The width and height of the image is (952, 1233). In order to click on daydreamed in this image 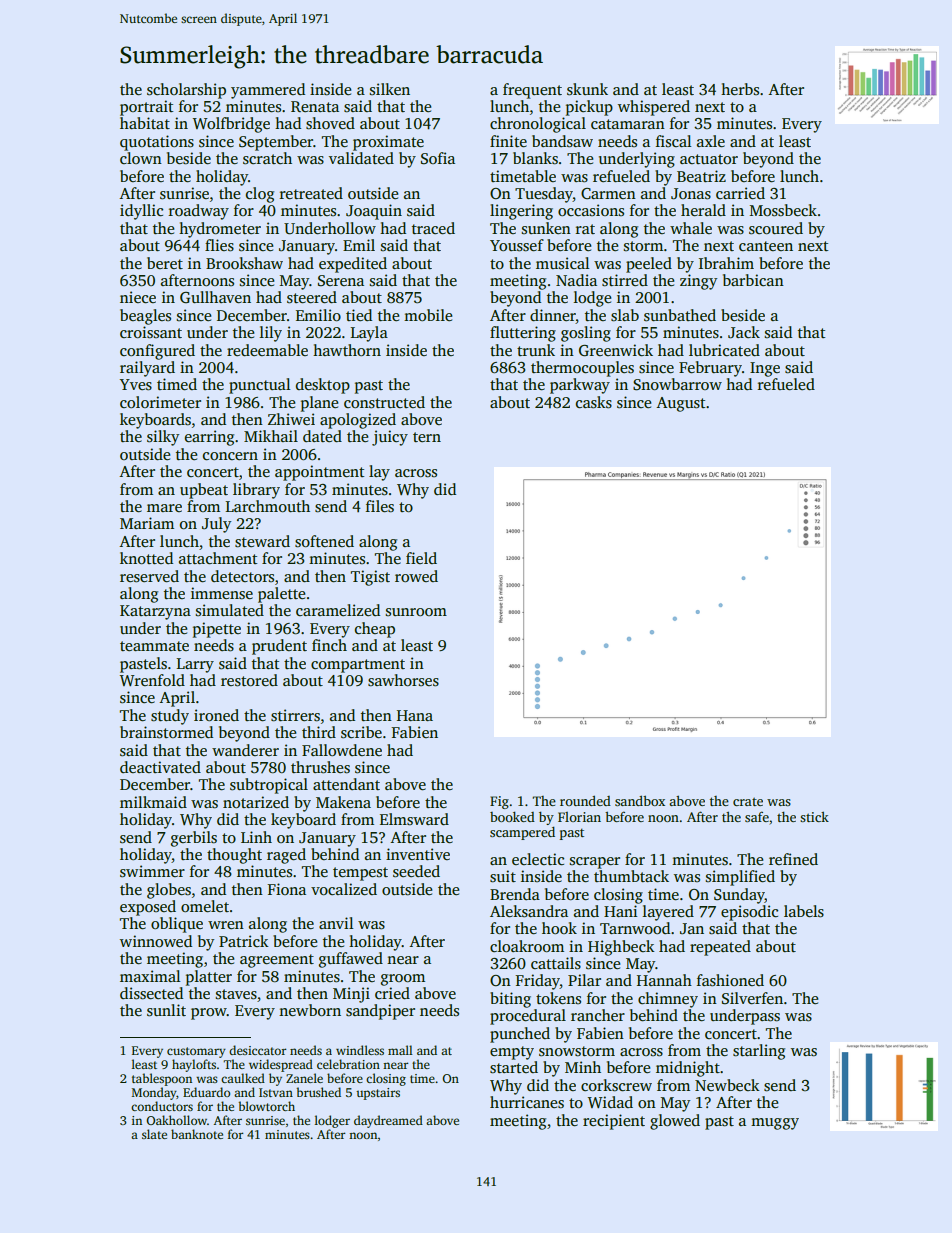, I will do `click(388, 1121)`.
